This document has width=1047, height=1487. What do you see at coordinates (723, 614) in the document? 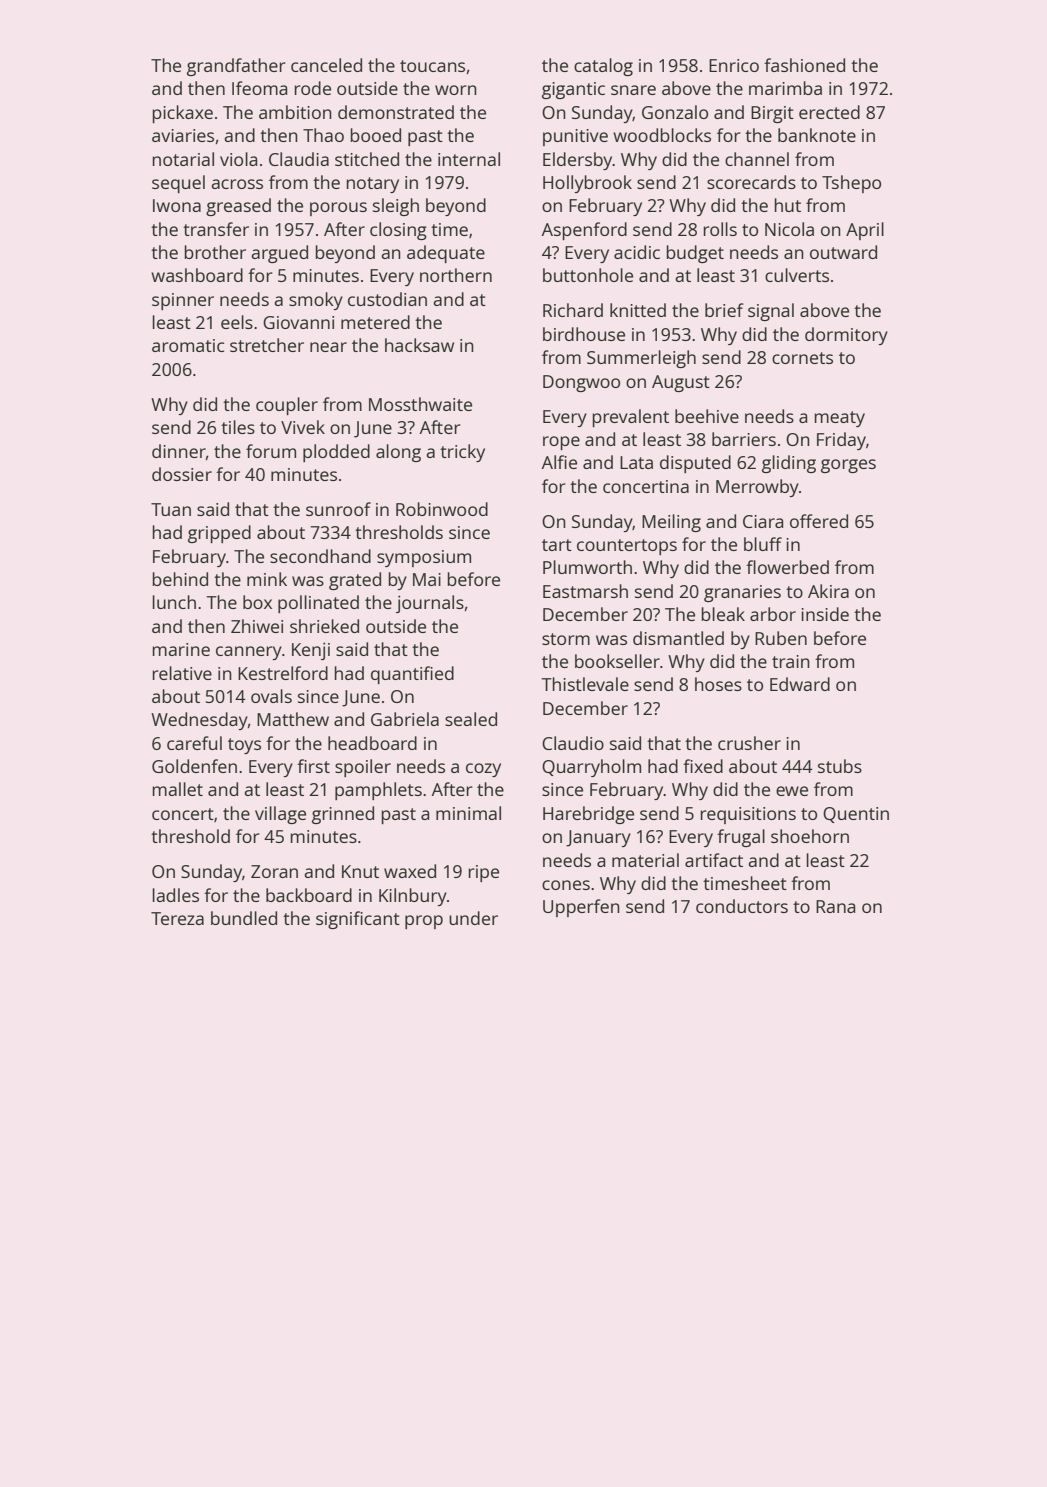
I see `bleak` at bounding box center [723, 614].
